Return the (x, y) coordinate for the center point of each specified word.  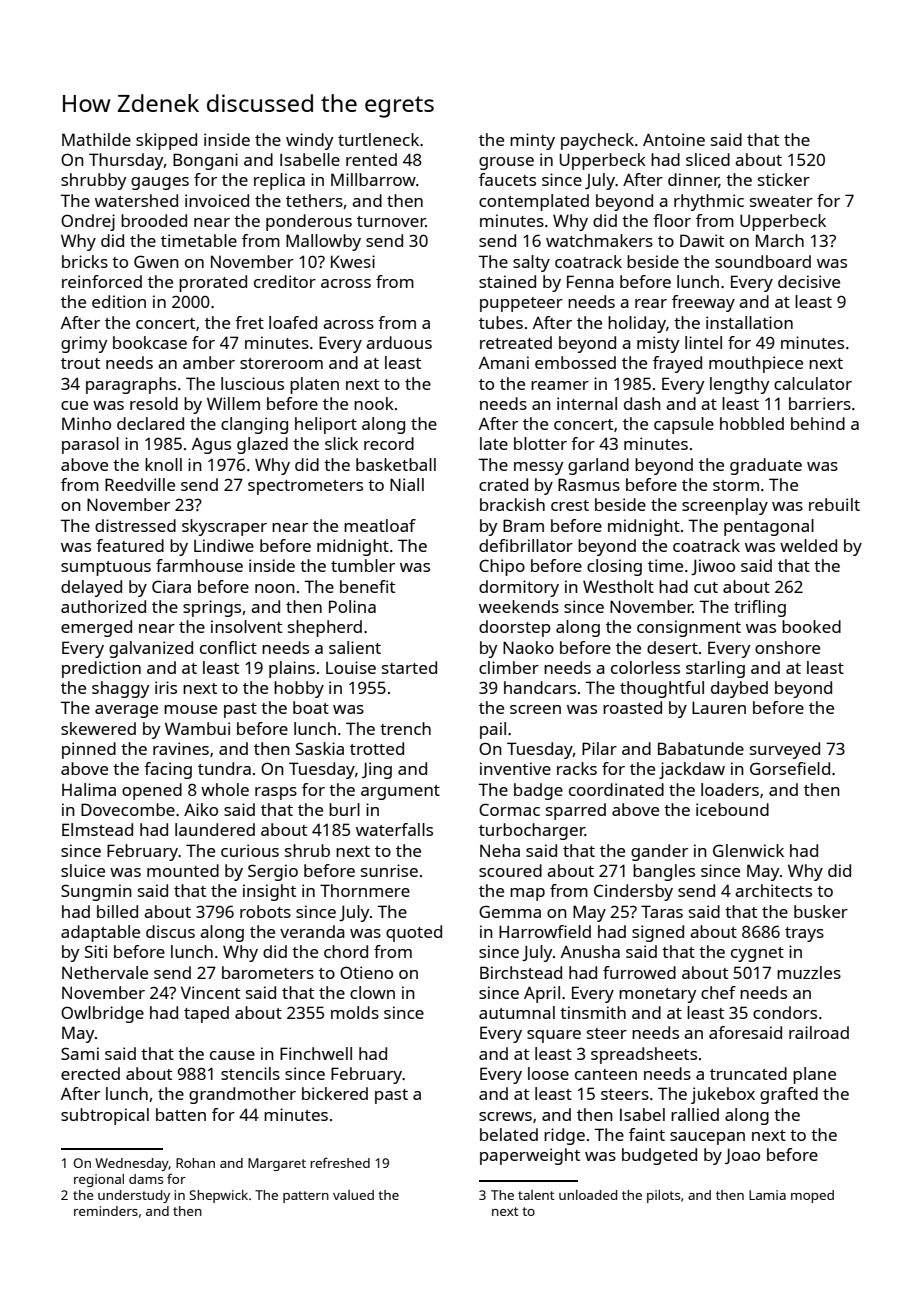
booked (811, 626)
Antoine (674, 139)
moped (812, 1196)
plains (292, 669)
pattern (306, 1197)
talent (536, 1195)
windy (310, 141)
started (409, 667)
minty (532, 141)
